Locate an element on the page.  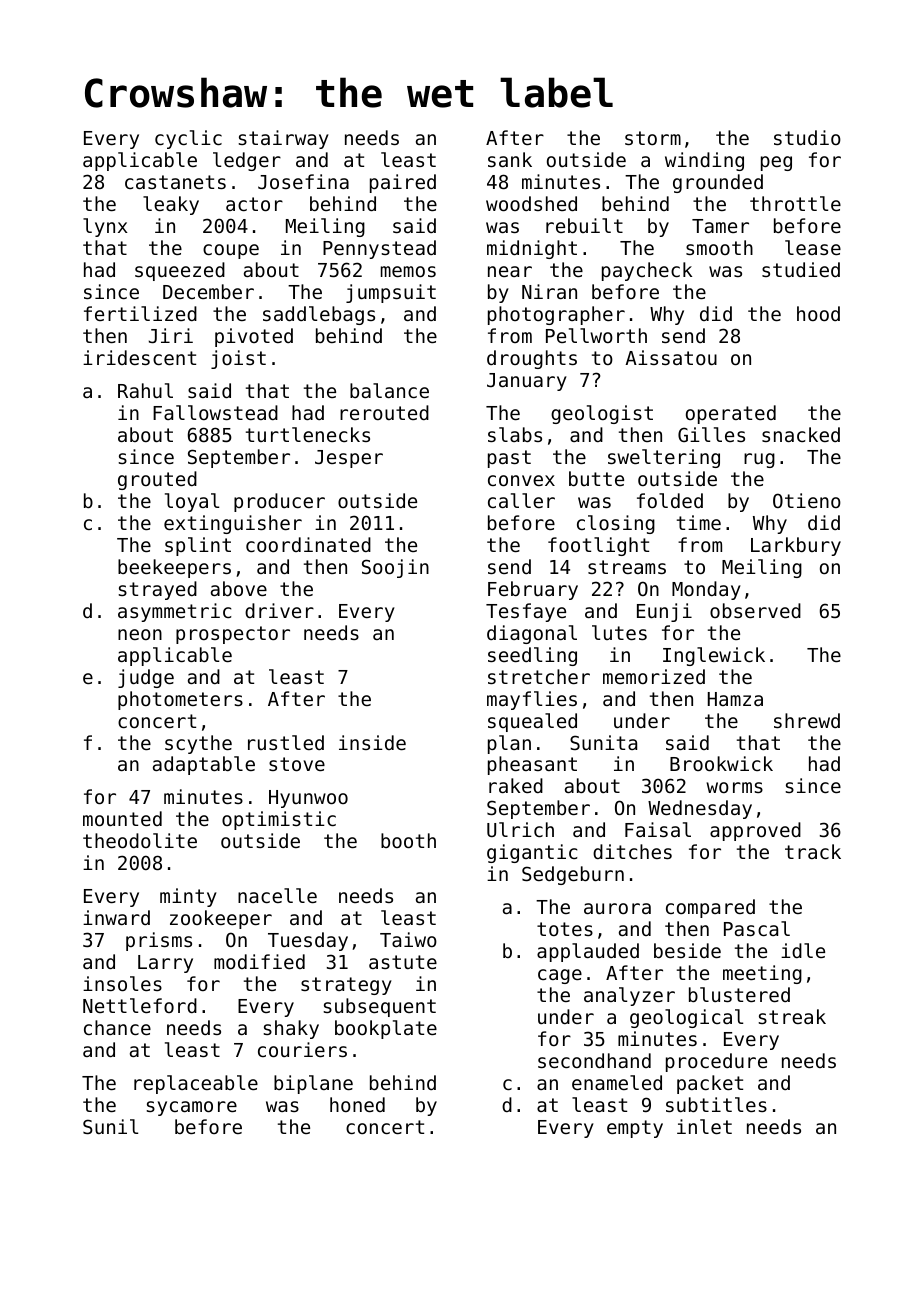
blustered is located at coordinates (739, 994).
